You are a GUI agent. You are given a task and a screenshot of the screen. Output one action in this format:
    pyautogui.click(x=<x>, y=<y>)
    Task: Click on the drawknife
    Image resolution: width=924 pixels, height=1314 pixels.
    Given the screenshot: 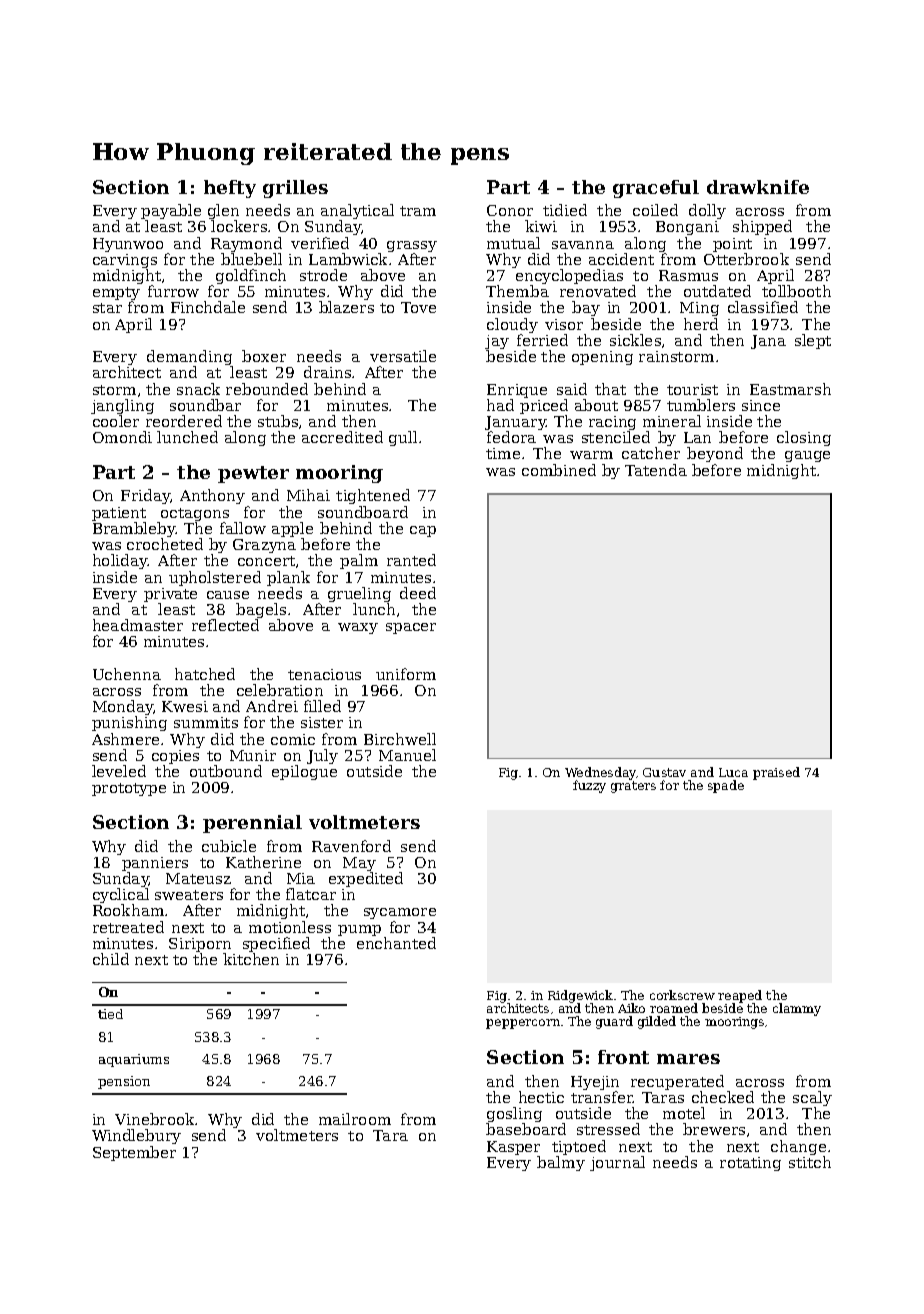 What is the action you would take?
    pyautogui.click(x=758, y=187)
